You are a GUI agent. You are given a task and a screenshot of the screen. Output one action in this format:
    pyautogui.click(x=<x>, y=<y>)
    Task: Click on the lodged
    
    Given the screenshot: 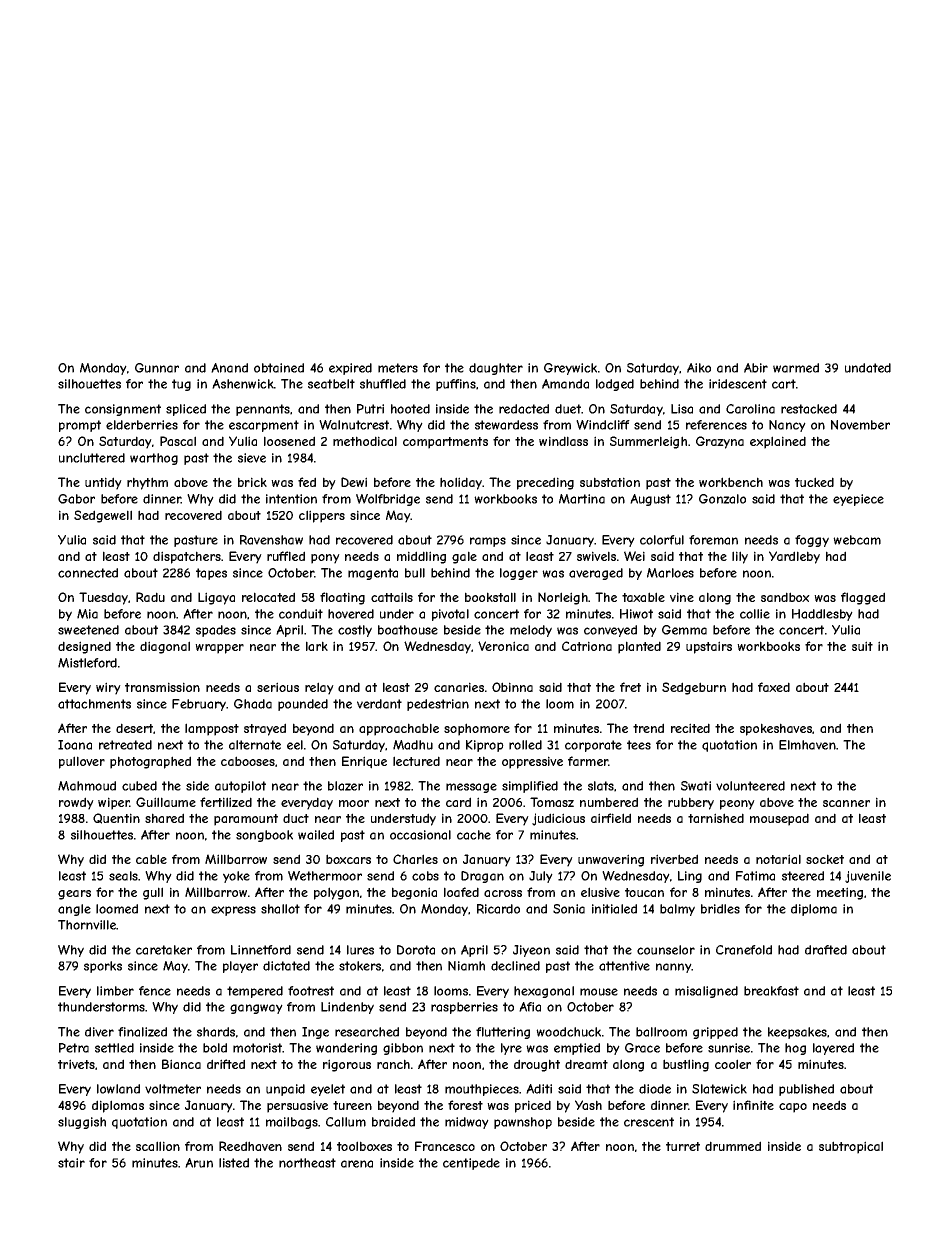 What is the action you would take?
    pyautogui.click(x=615, y=385)
